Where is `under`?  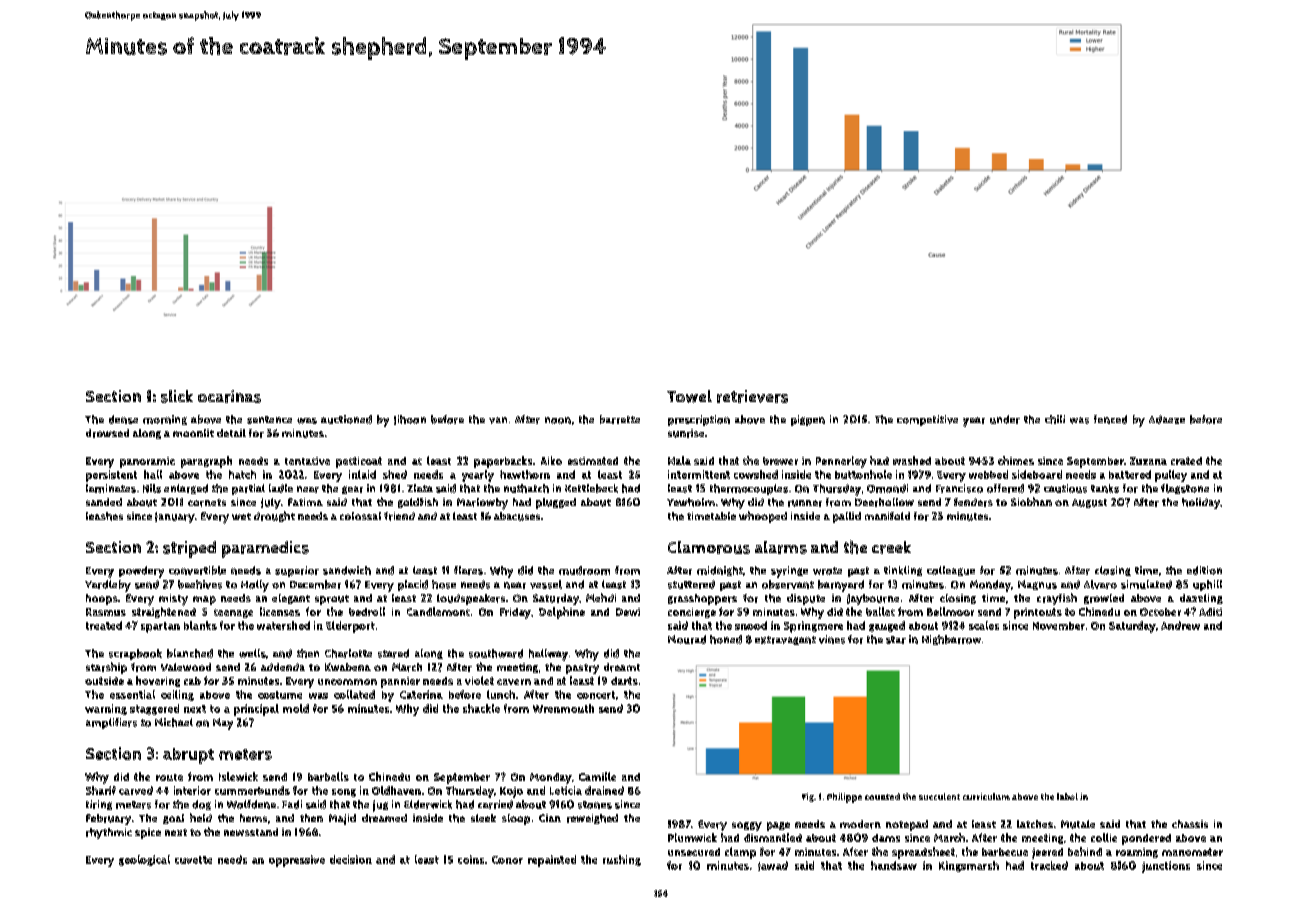
under is located at coordinates (1005, 419).
